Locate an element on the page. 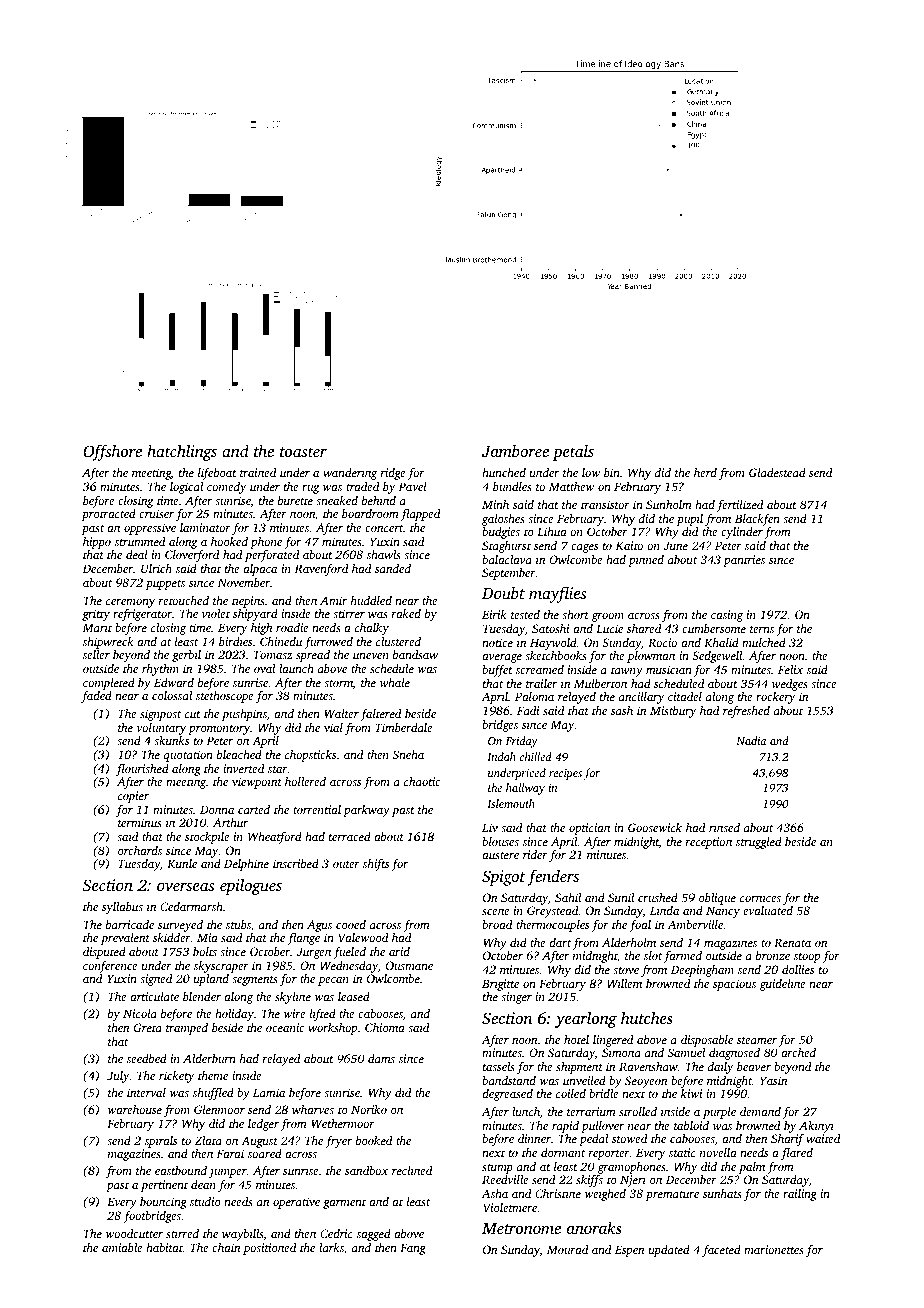 Image resolution: width=924 pixels, height=1308 pixels. tramped is located at coordinates (187, 1029).
